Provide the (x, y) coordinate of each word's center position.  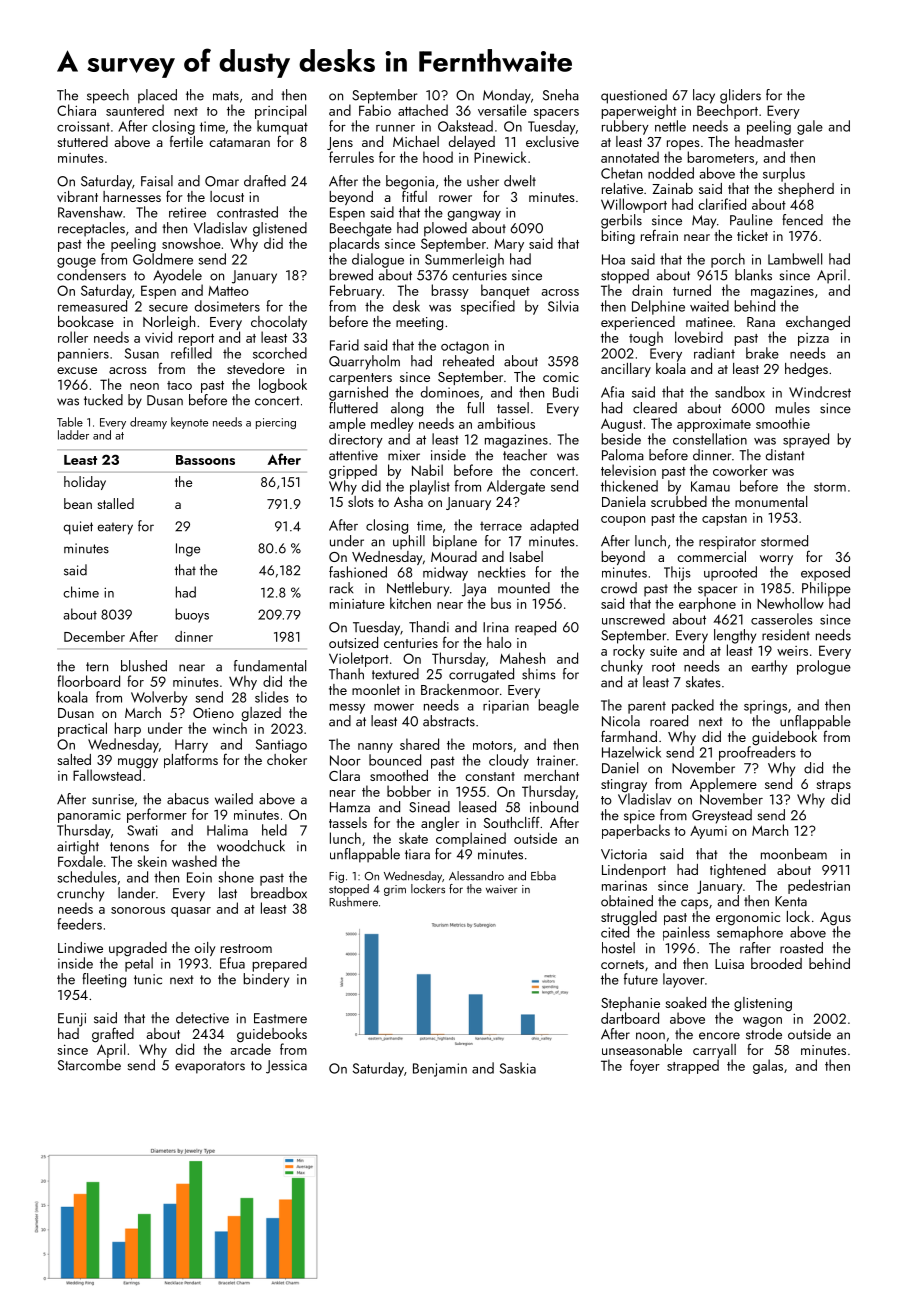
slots (361, 501)
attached (423, 110)
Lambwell (795, 259)
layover (684, 980)
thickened (629, 486)
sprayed (806, 440)
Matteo (228, 291)
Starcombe (89, 1065)
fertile (186, 141)
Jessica (286, 1067)
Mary (509, 245)
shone (236, 877)
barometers (720, 157)
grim (395, 890)
